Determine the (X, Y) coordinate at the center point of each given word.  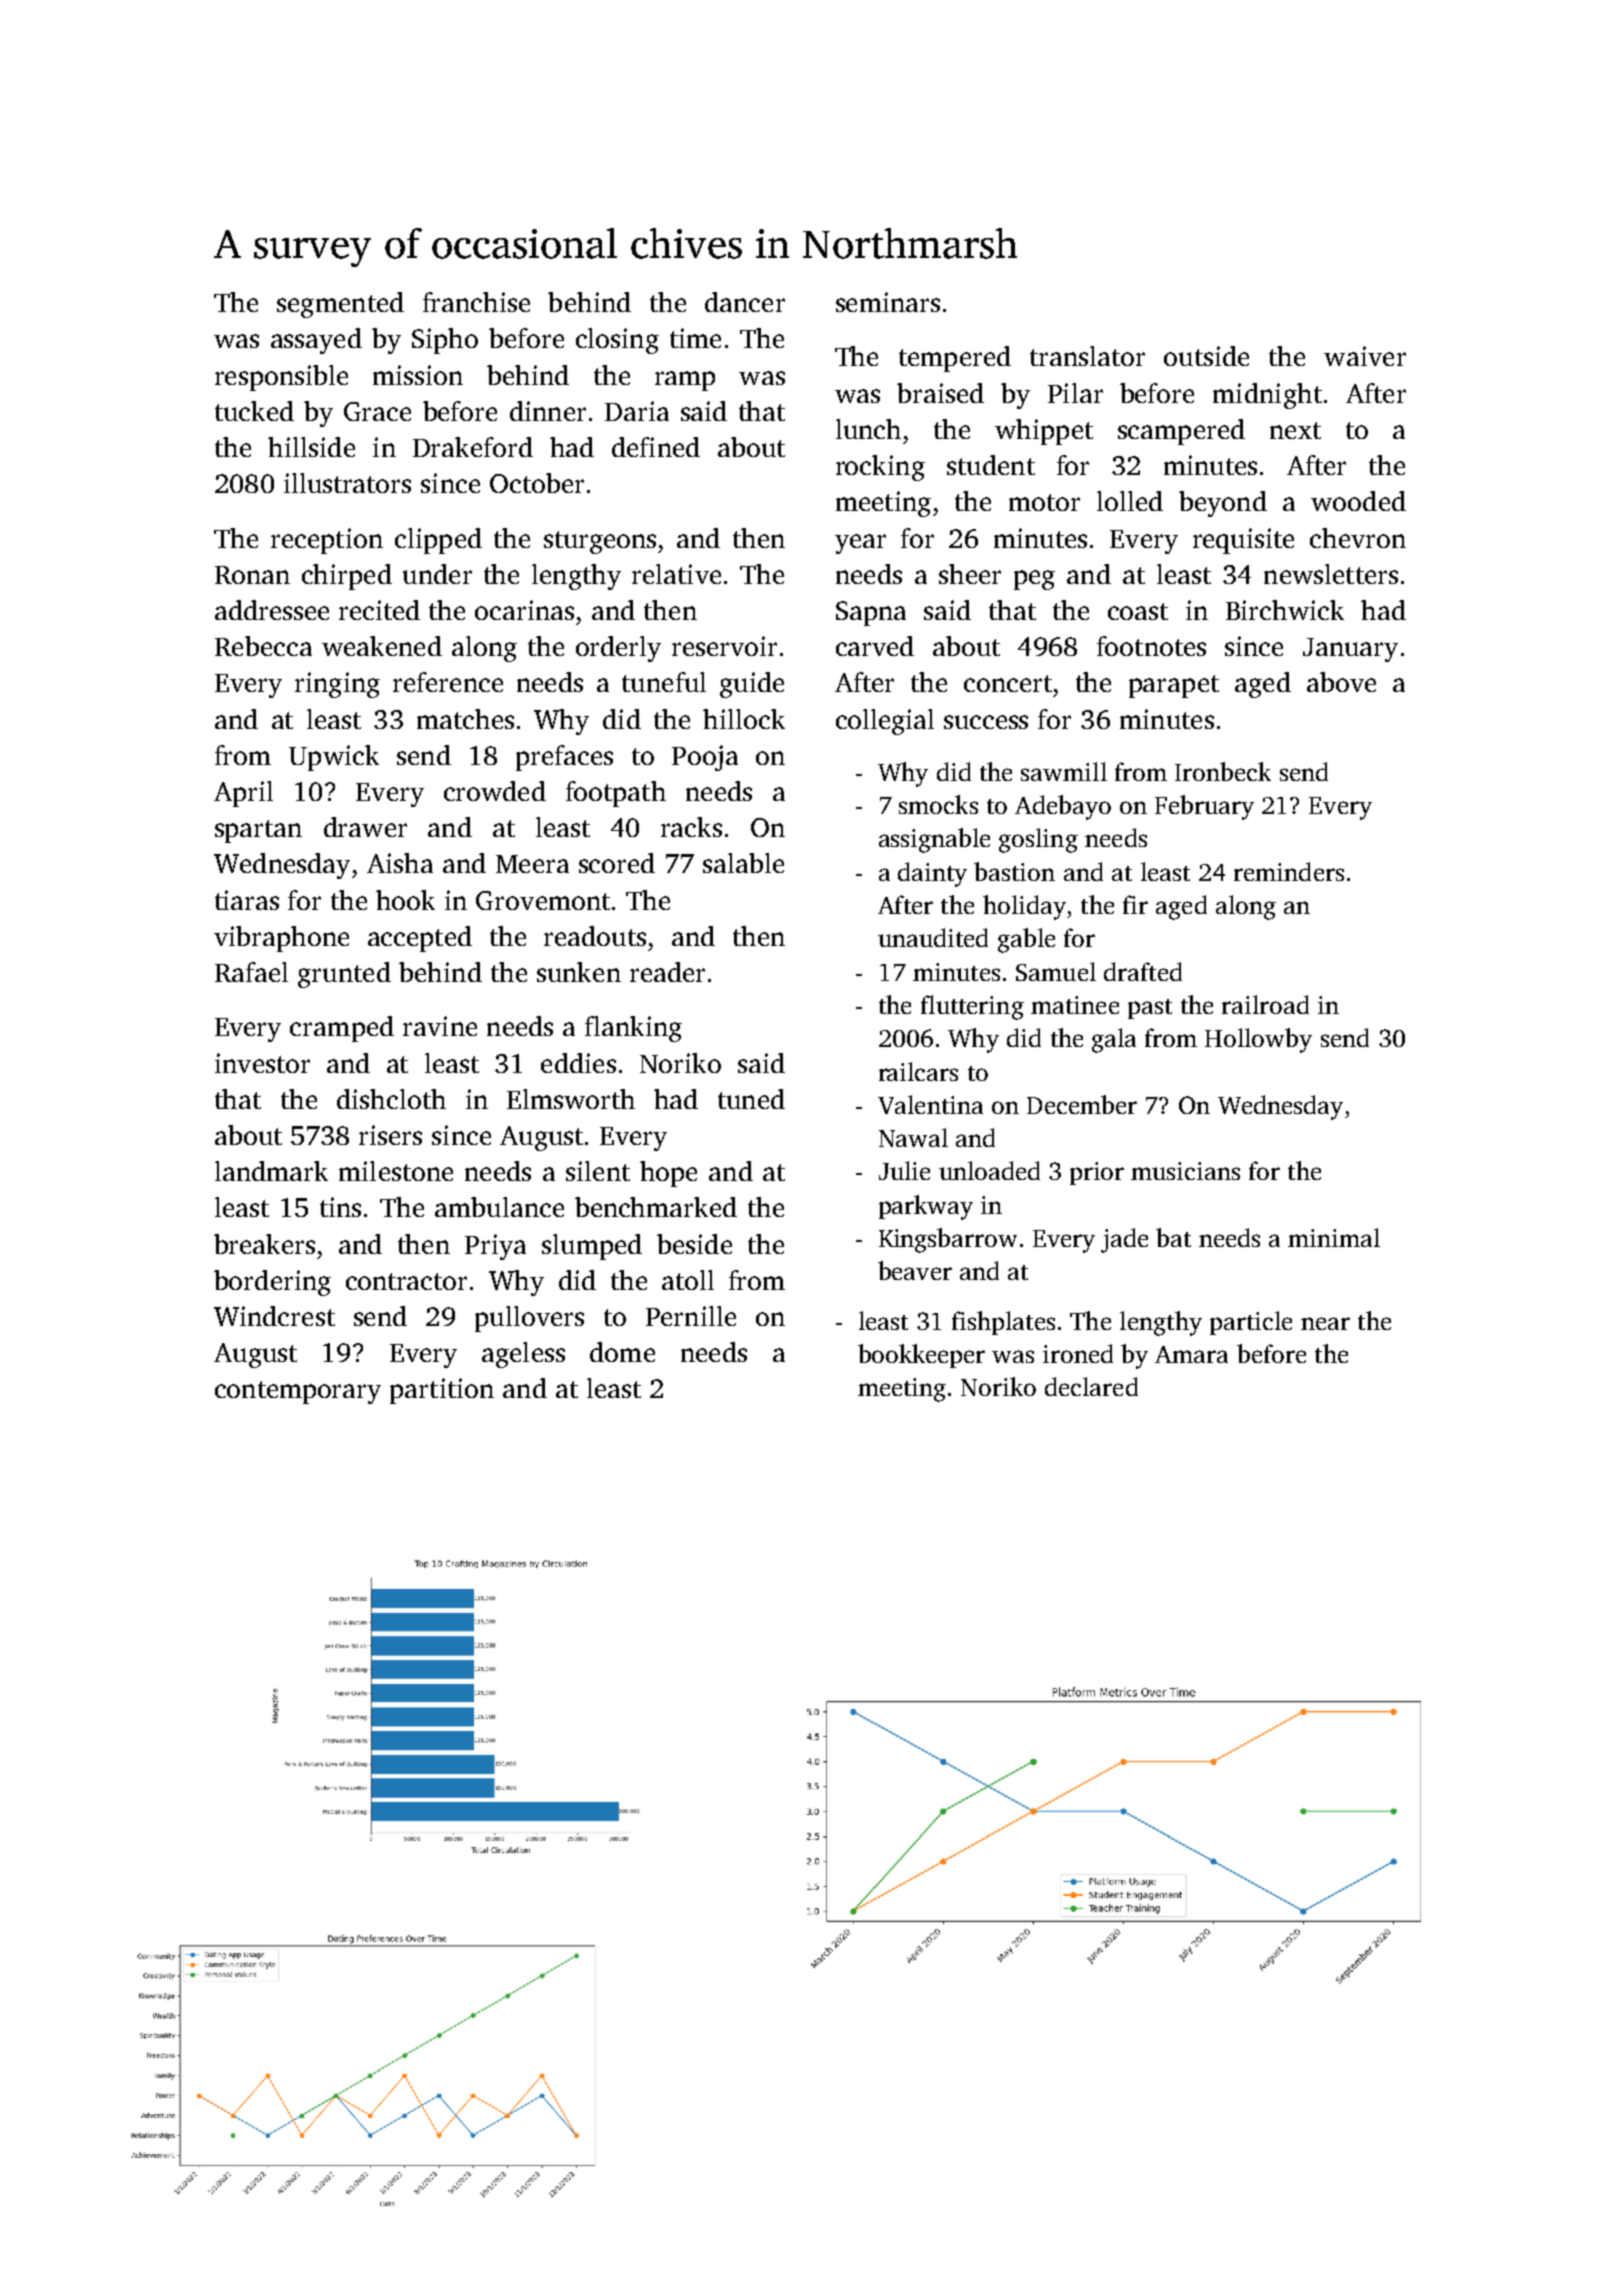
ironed (1078, 1353)
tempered (955, 359)
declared (1091, 1386)
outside (1206, 356)
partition (442, 1391)
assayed (316, 341)
